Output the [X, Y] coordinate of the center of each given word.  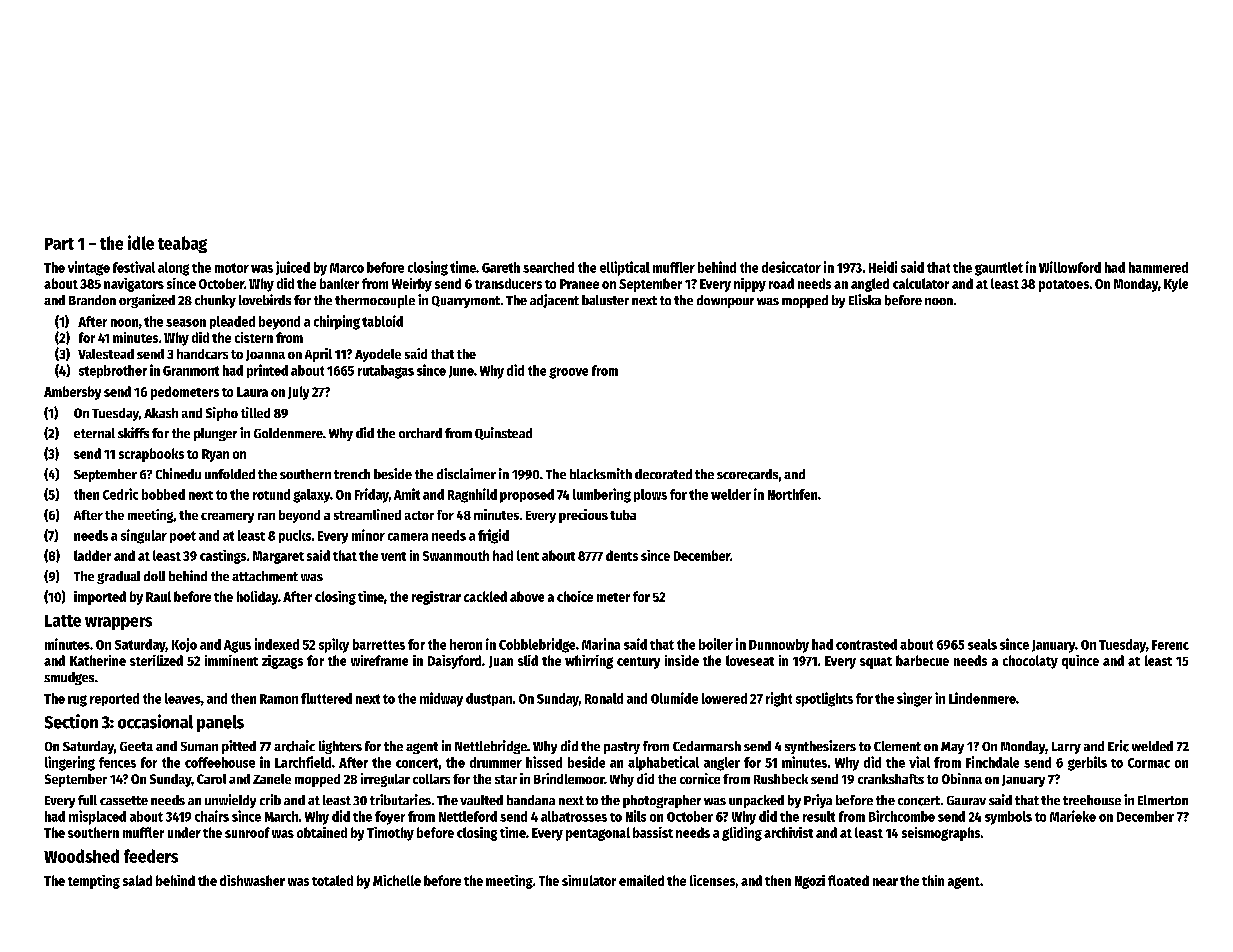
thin [933, 880]
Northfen [792, 494]
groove [568, 373]
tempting [94, 882]
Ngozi [810, 882]
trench [352, 474]
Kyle [1176, 285]
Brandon [92, 300]
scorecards [747, 474]
